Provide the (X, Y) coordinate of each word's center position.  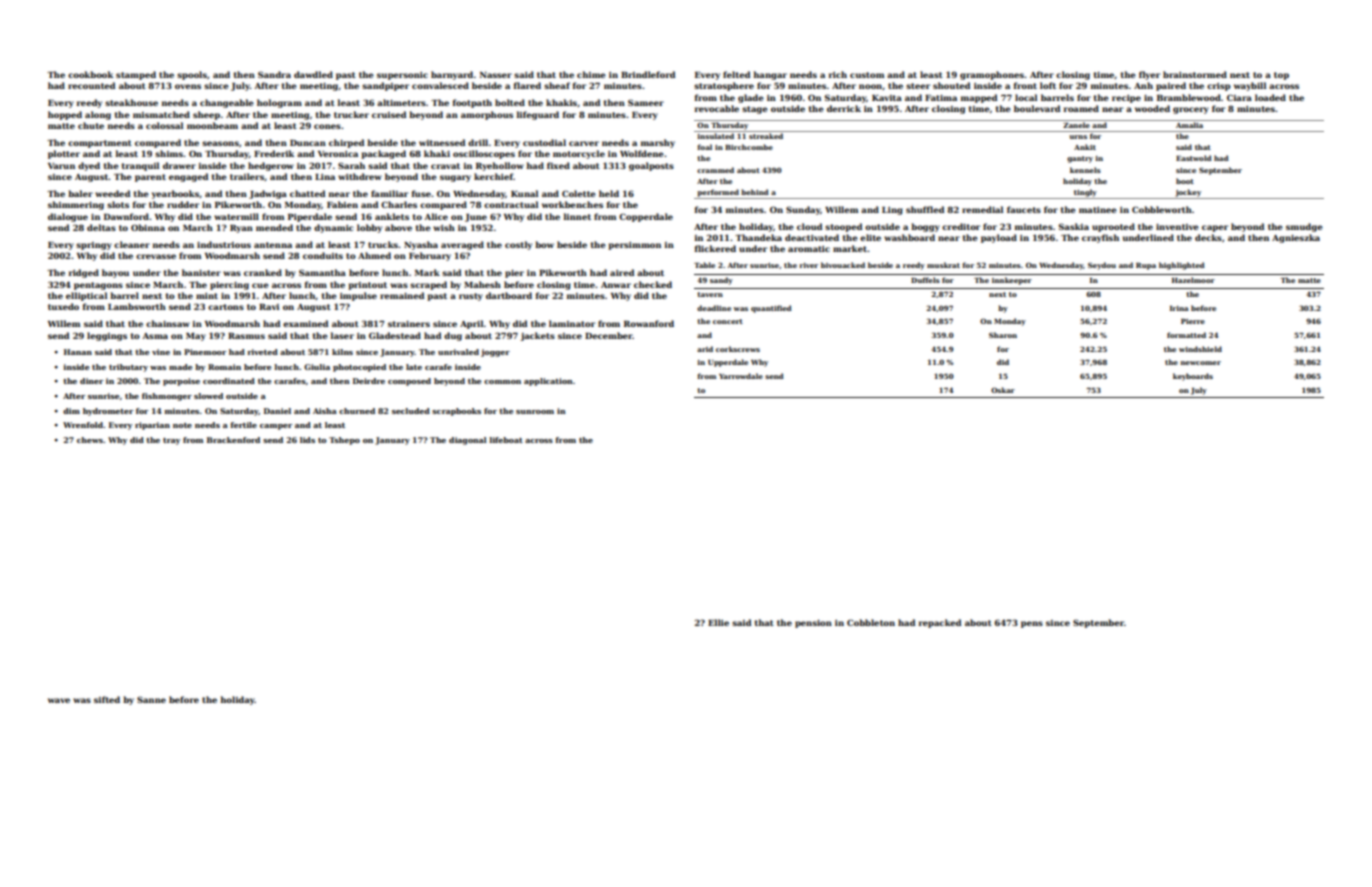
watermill (236, 216)
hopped (65, 115)
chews (90, 440)
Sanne (151, 699)
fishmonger (167, 397)
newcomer (1200, 363)
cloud (809, 226)
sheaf (557, 85)
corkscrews (738, 349)
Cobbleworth (1162, 209)
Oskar (1003, 390)
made (180, 367)
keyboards (1193, 377)
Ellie (718, 622)
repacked (939, 623)
